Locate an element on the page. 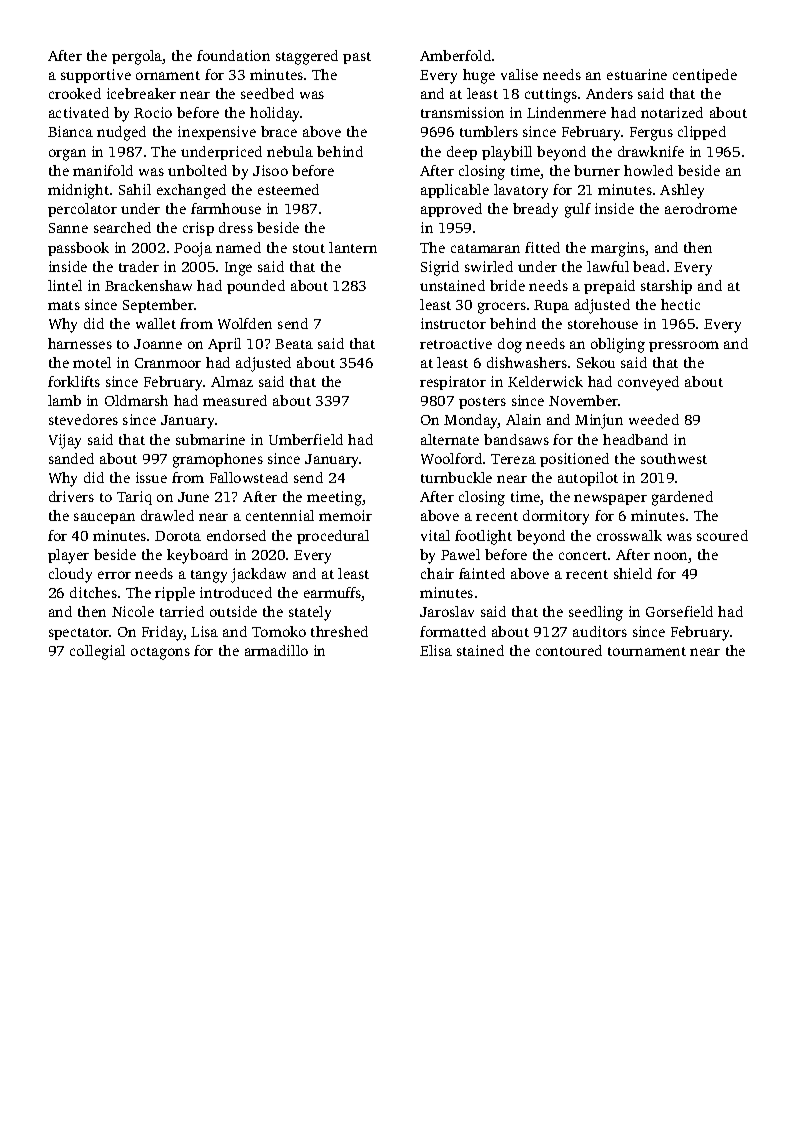 The image size is (799, 1134). respirator is located at coordinates (453, 383).
